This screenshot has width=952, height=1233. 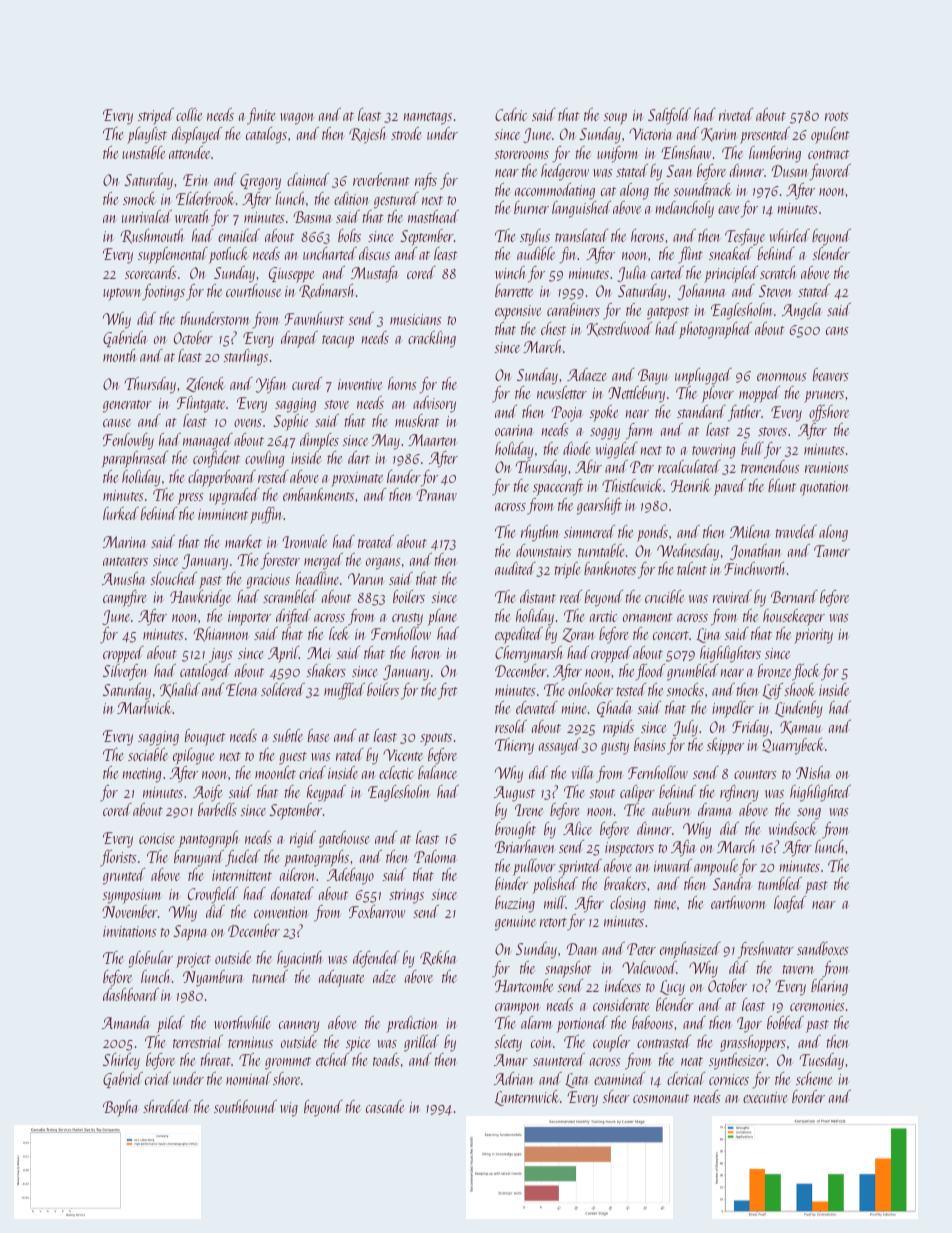 What do you see at coordinates (127, 406) in the screenshot?
I see `generator` at bounding box center [127, 406].
